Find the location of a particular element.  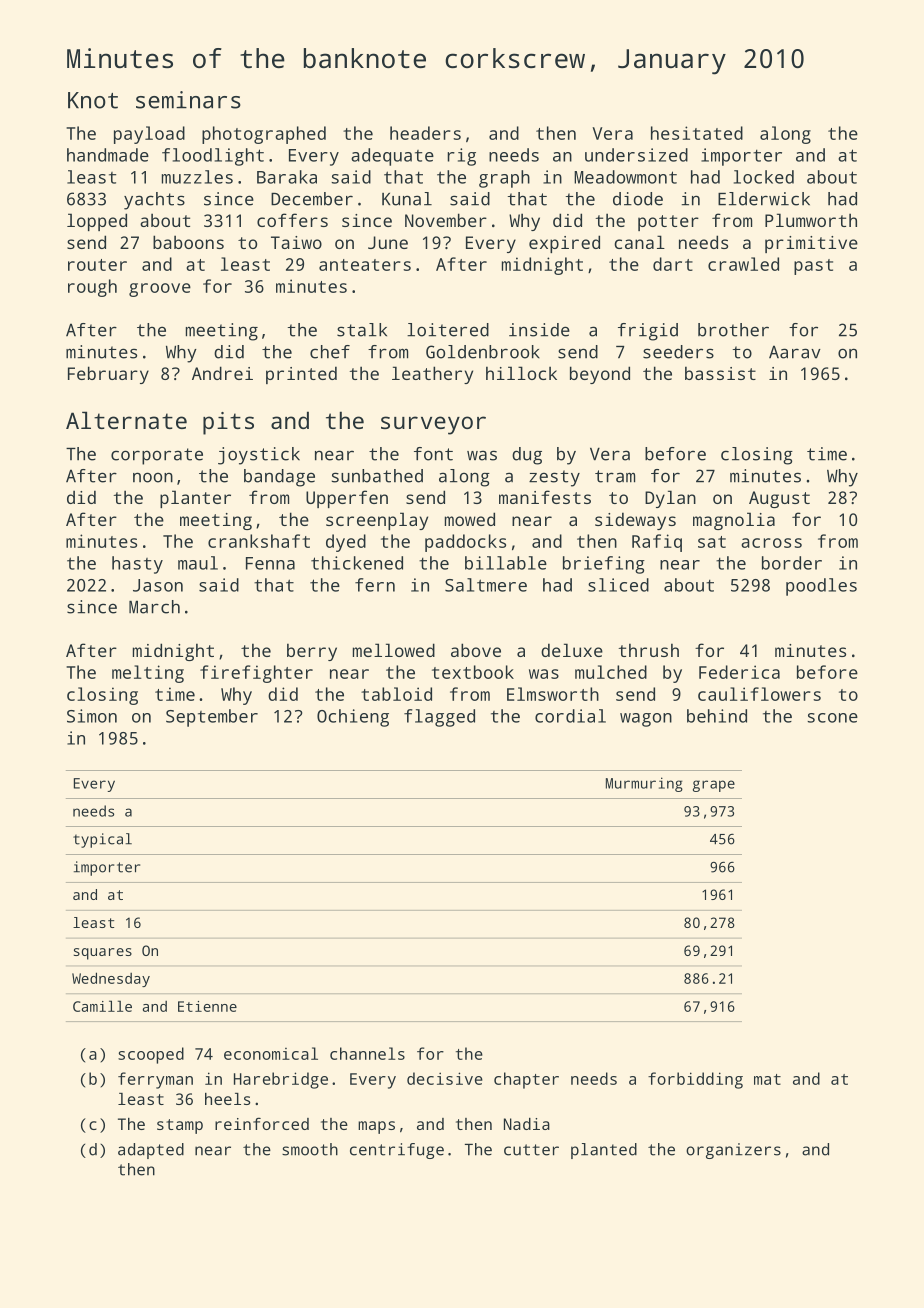

muzzles is located at coordinates (197, 177).
